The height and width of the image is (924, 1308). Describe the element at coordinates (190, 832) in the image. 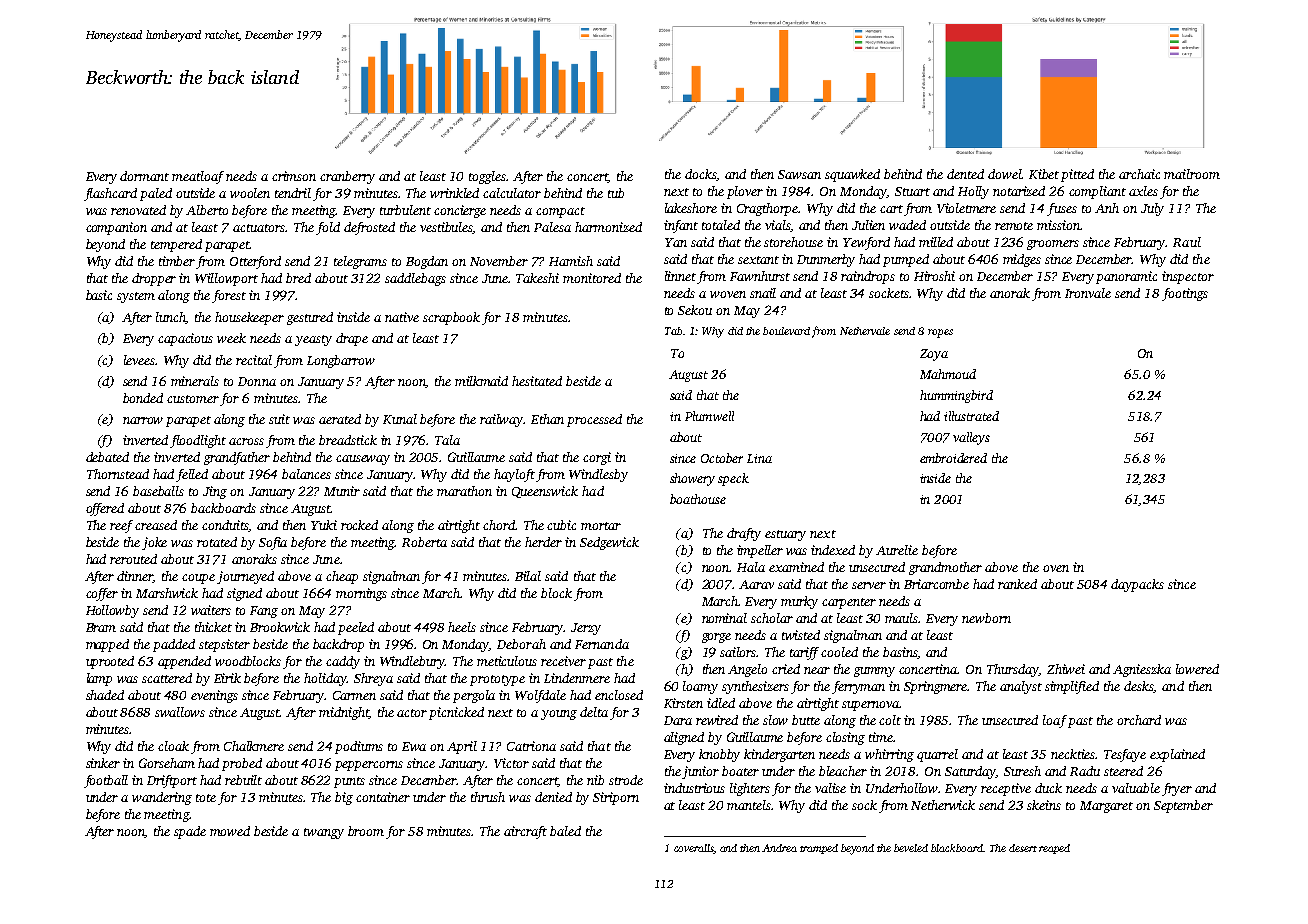

I see `spade` at that location.
